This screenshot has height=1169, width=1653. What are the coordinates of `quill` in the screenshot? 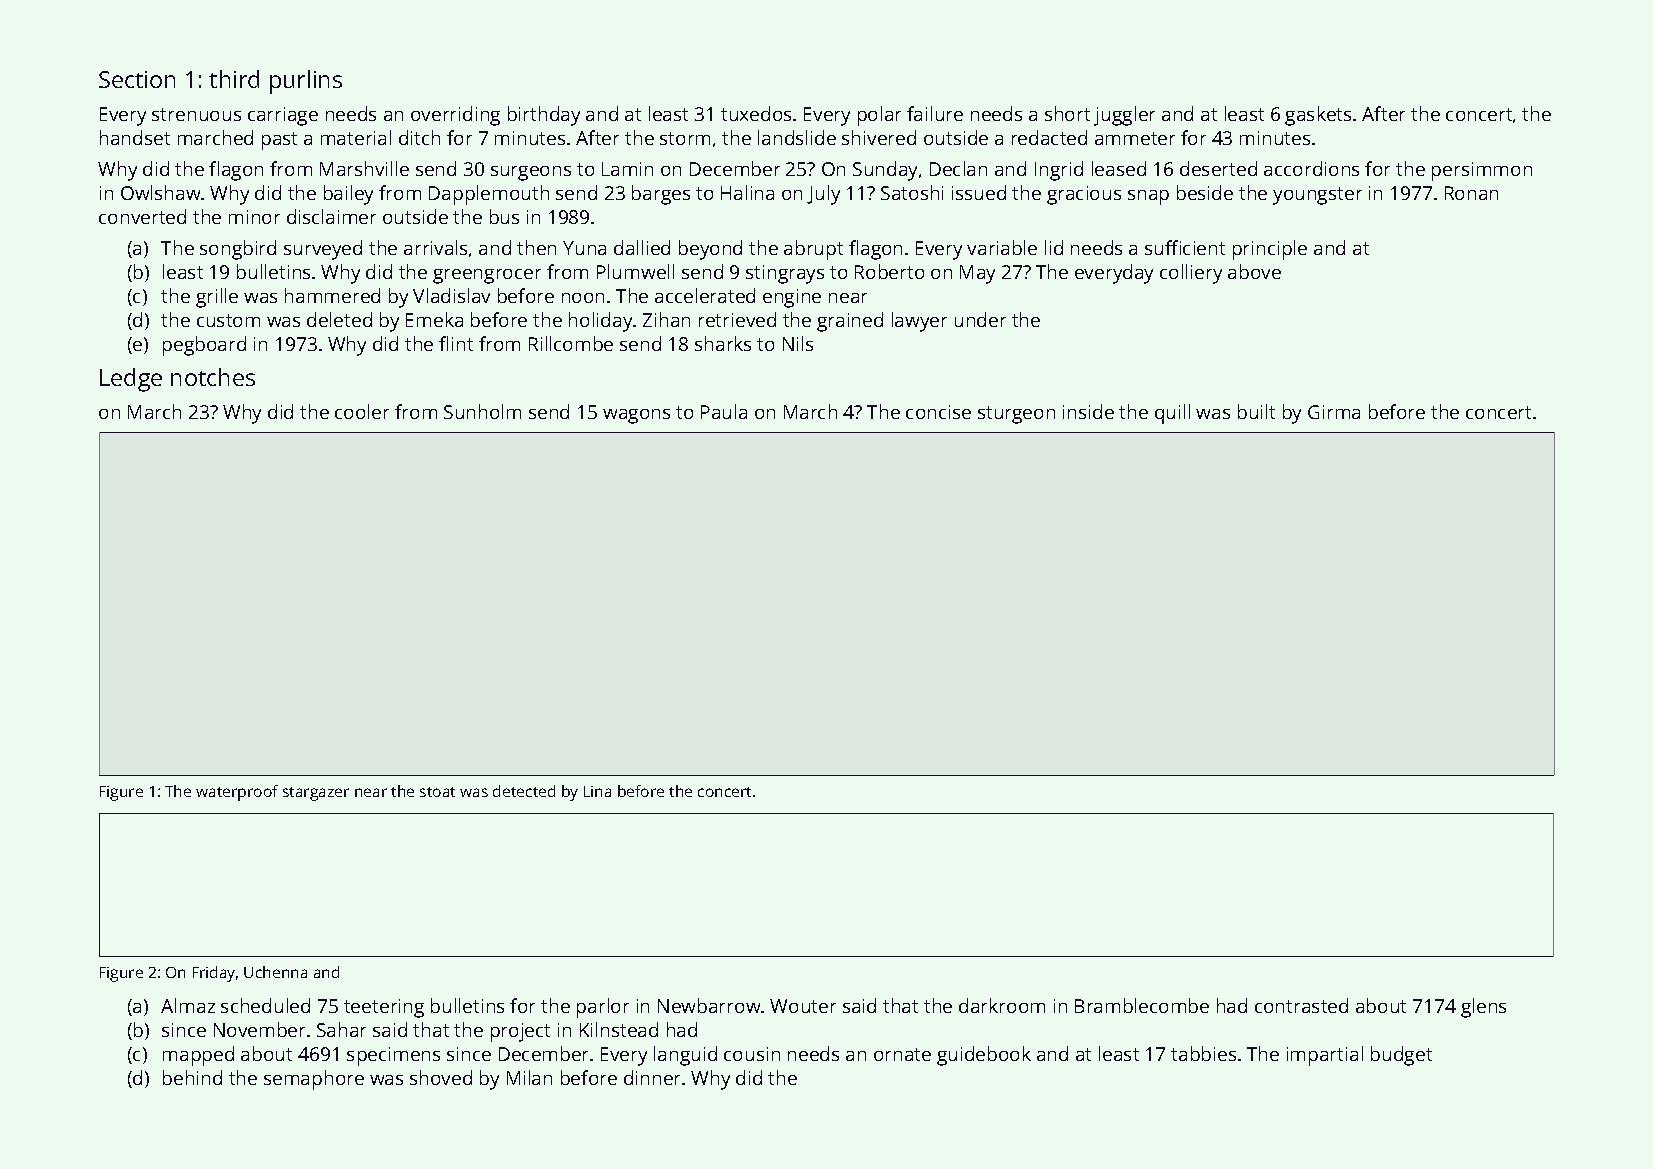 It's located at (1172, 414).
